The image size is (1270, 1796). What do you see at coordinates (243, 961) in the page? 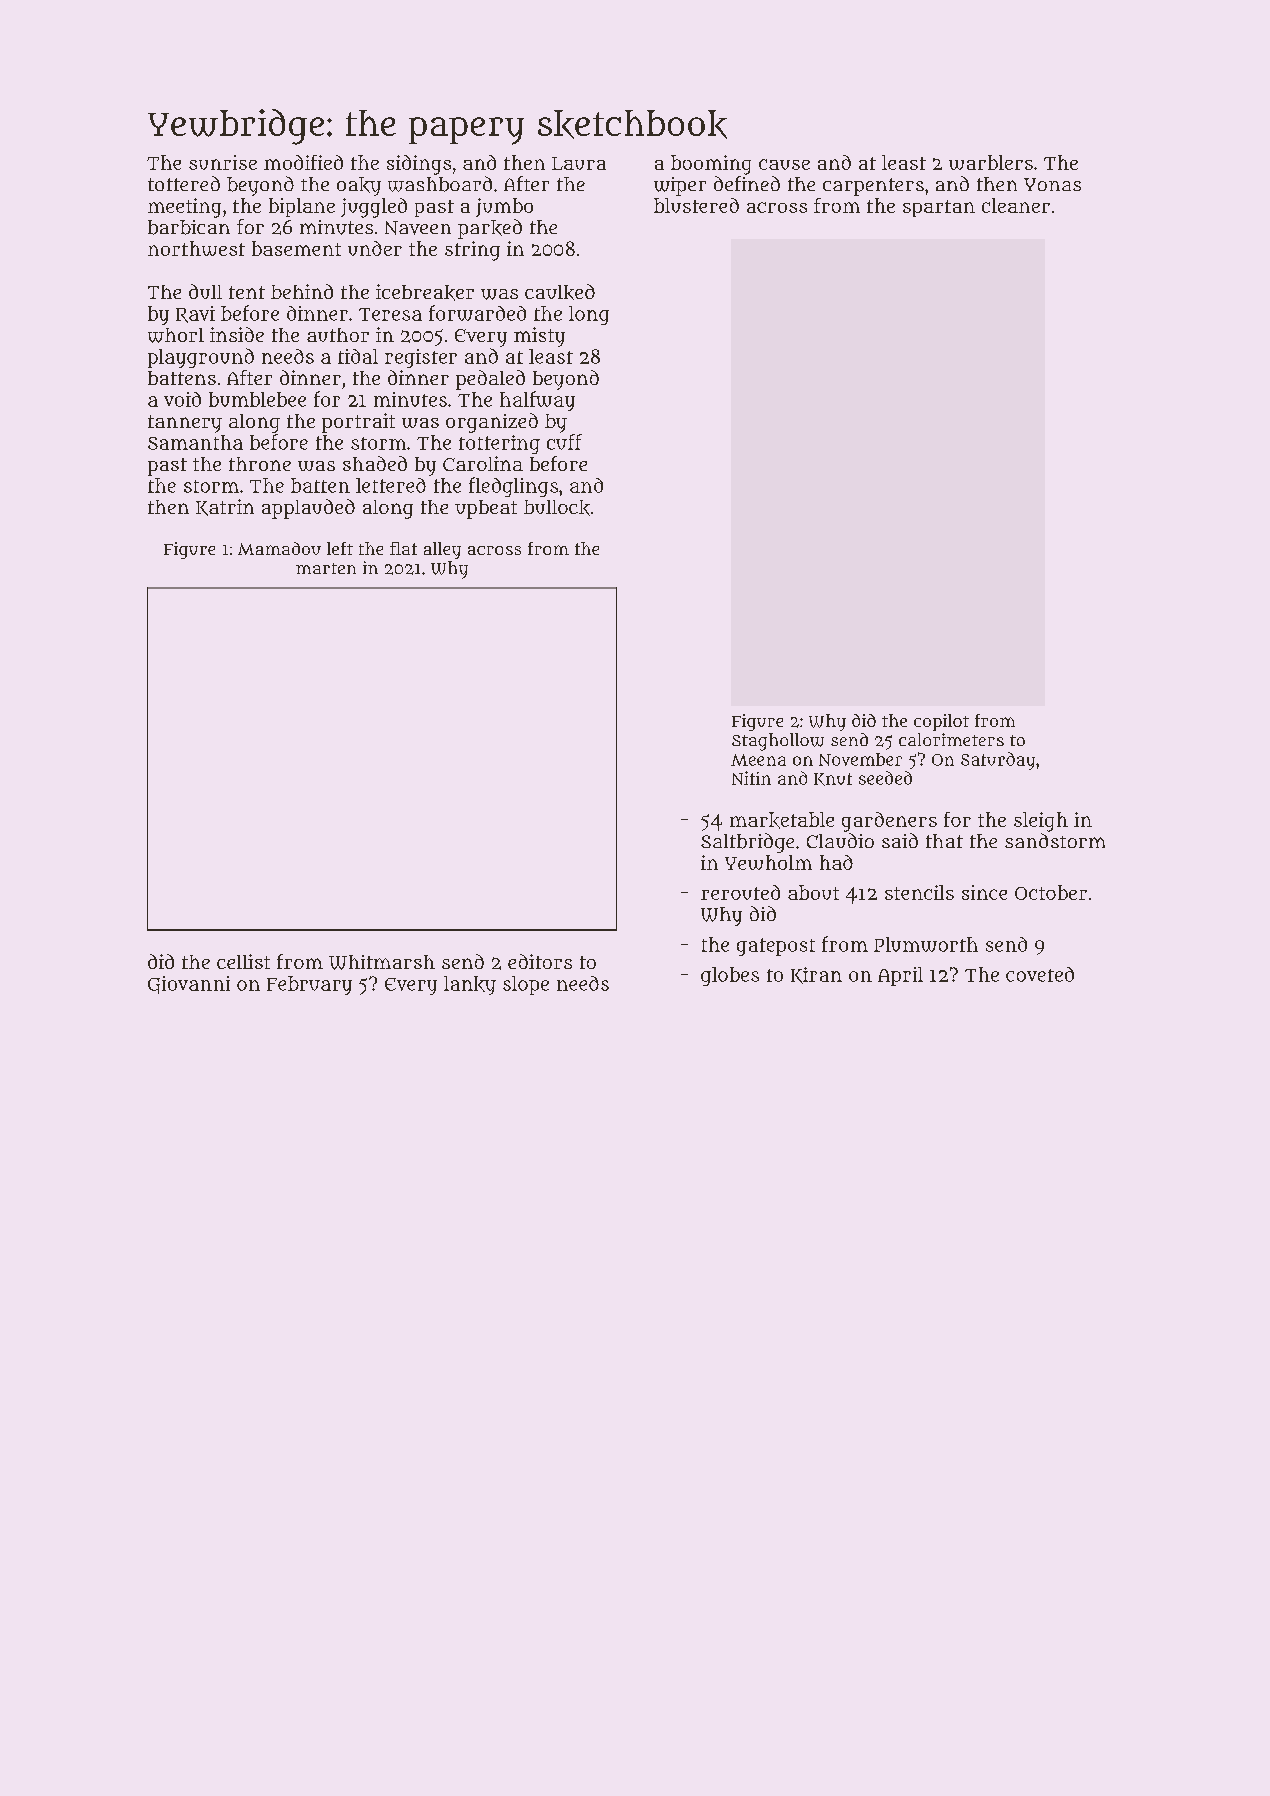
I see `cellist` at bounding box center [243, 961].
